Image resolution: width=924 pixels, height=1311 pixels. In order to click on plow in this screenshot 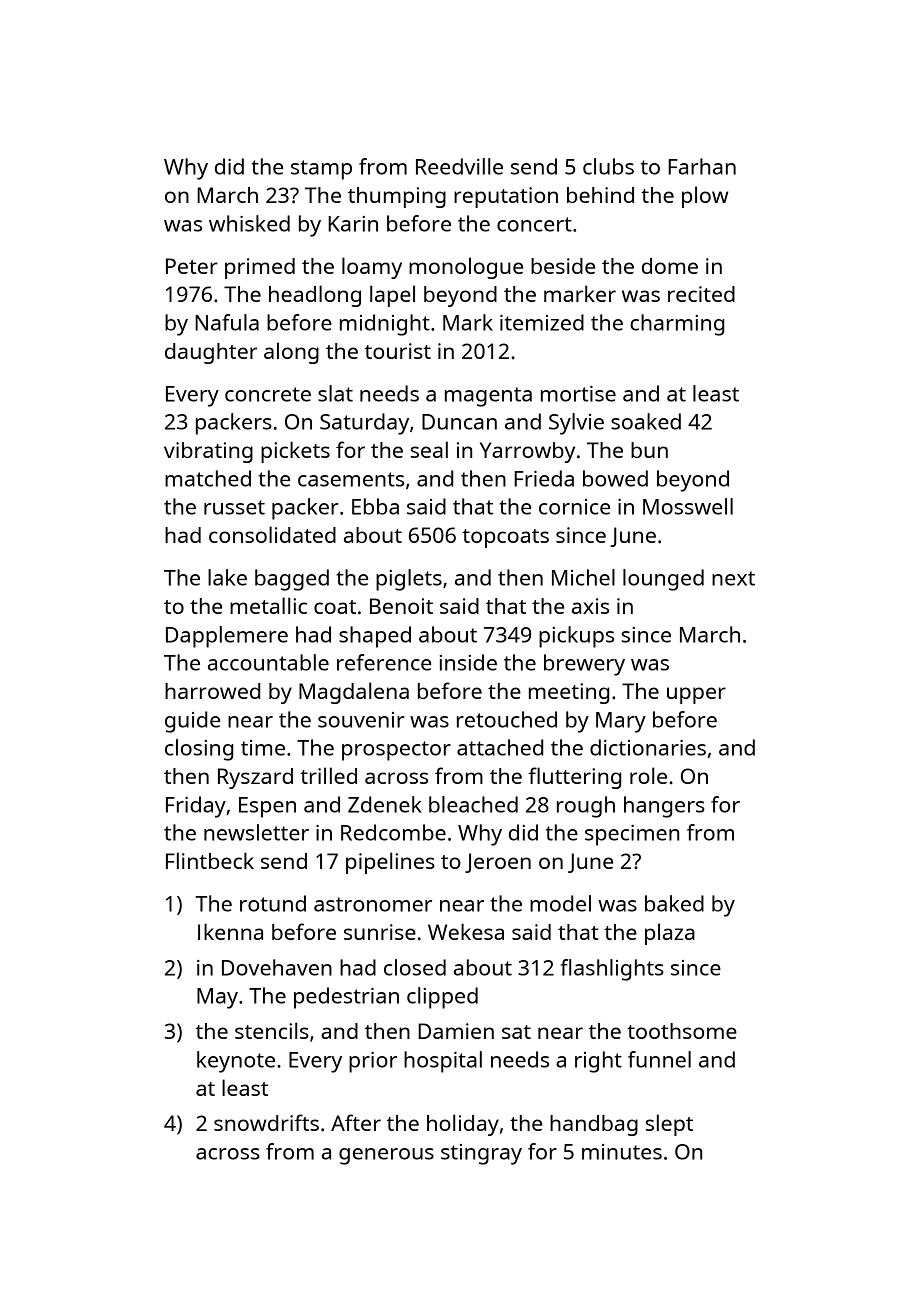, I will do `click(705, 197)`.
